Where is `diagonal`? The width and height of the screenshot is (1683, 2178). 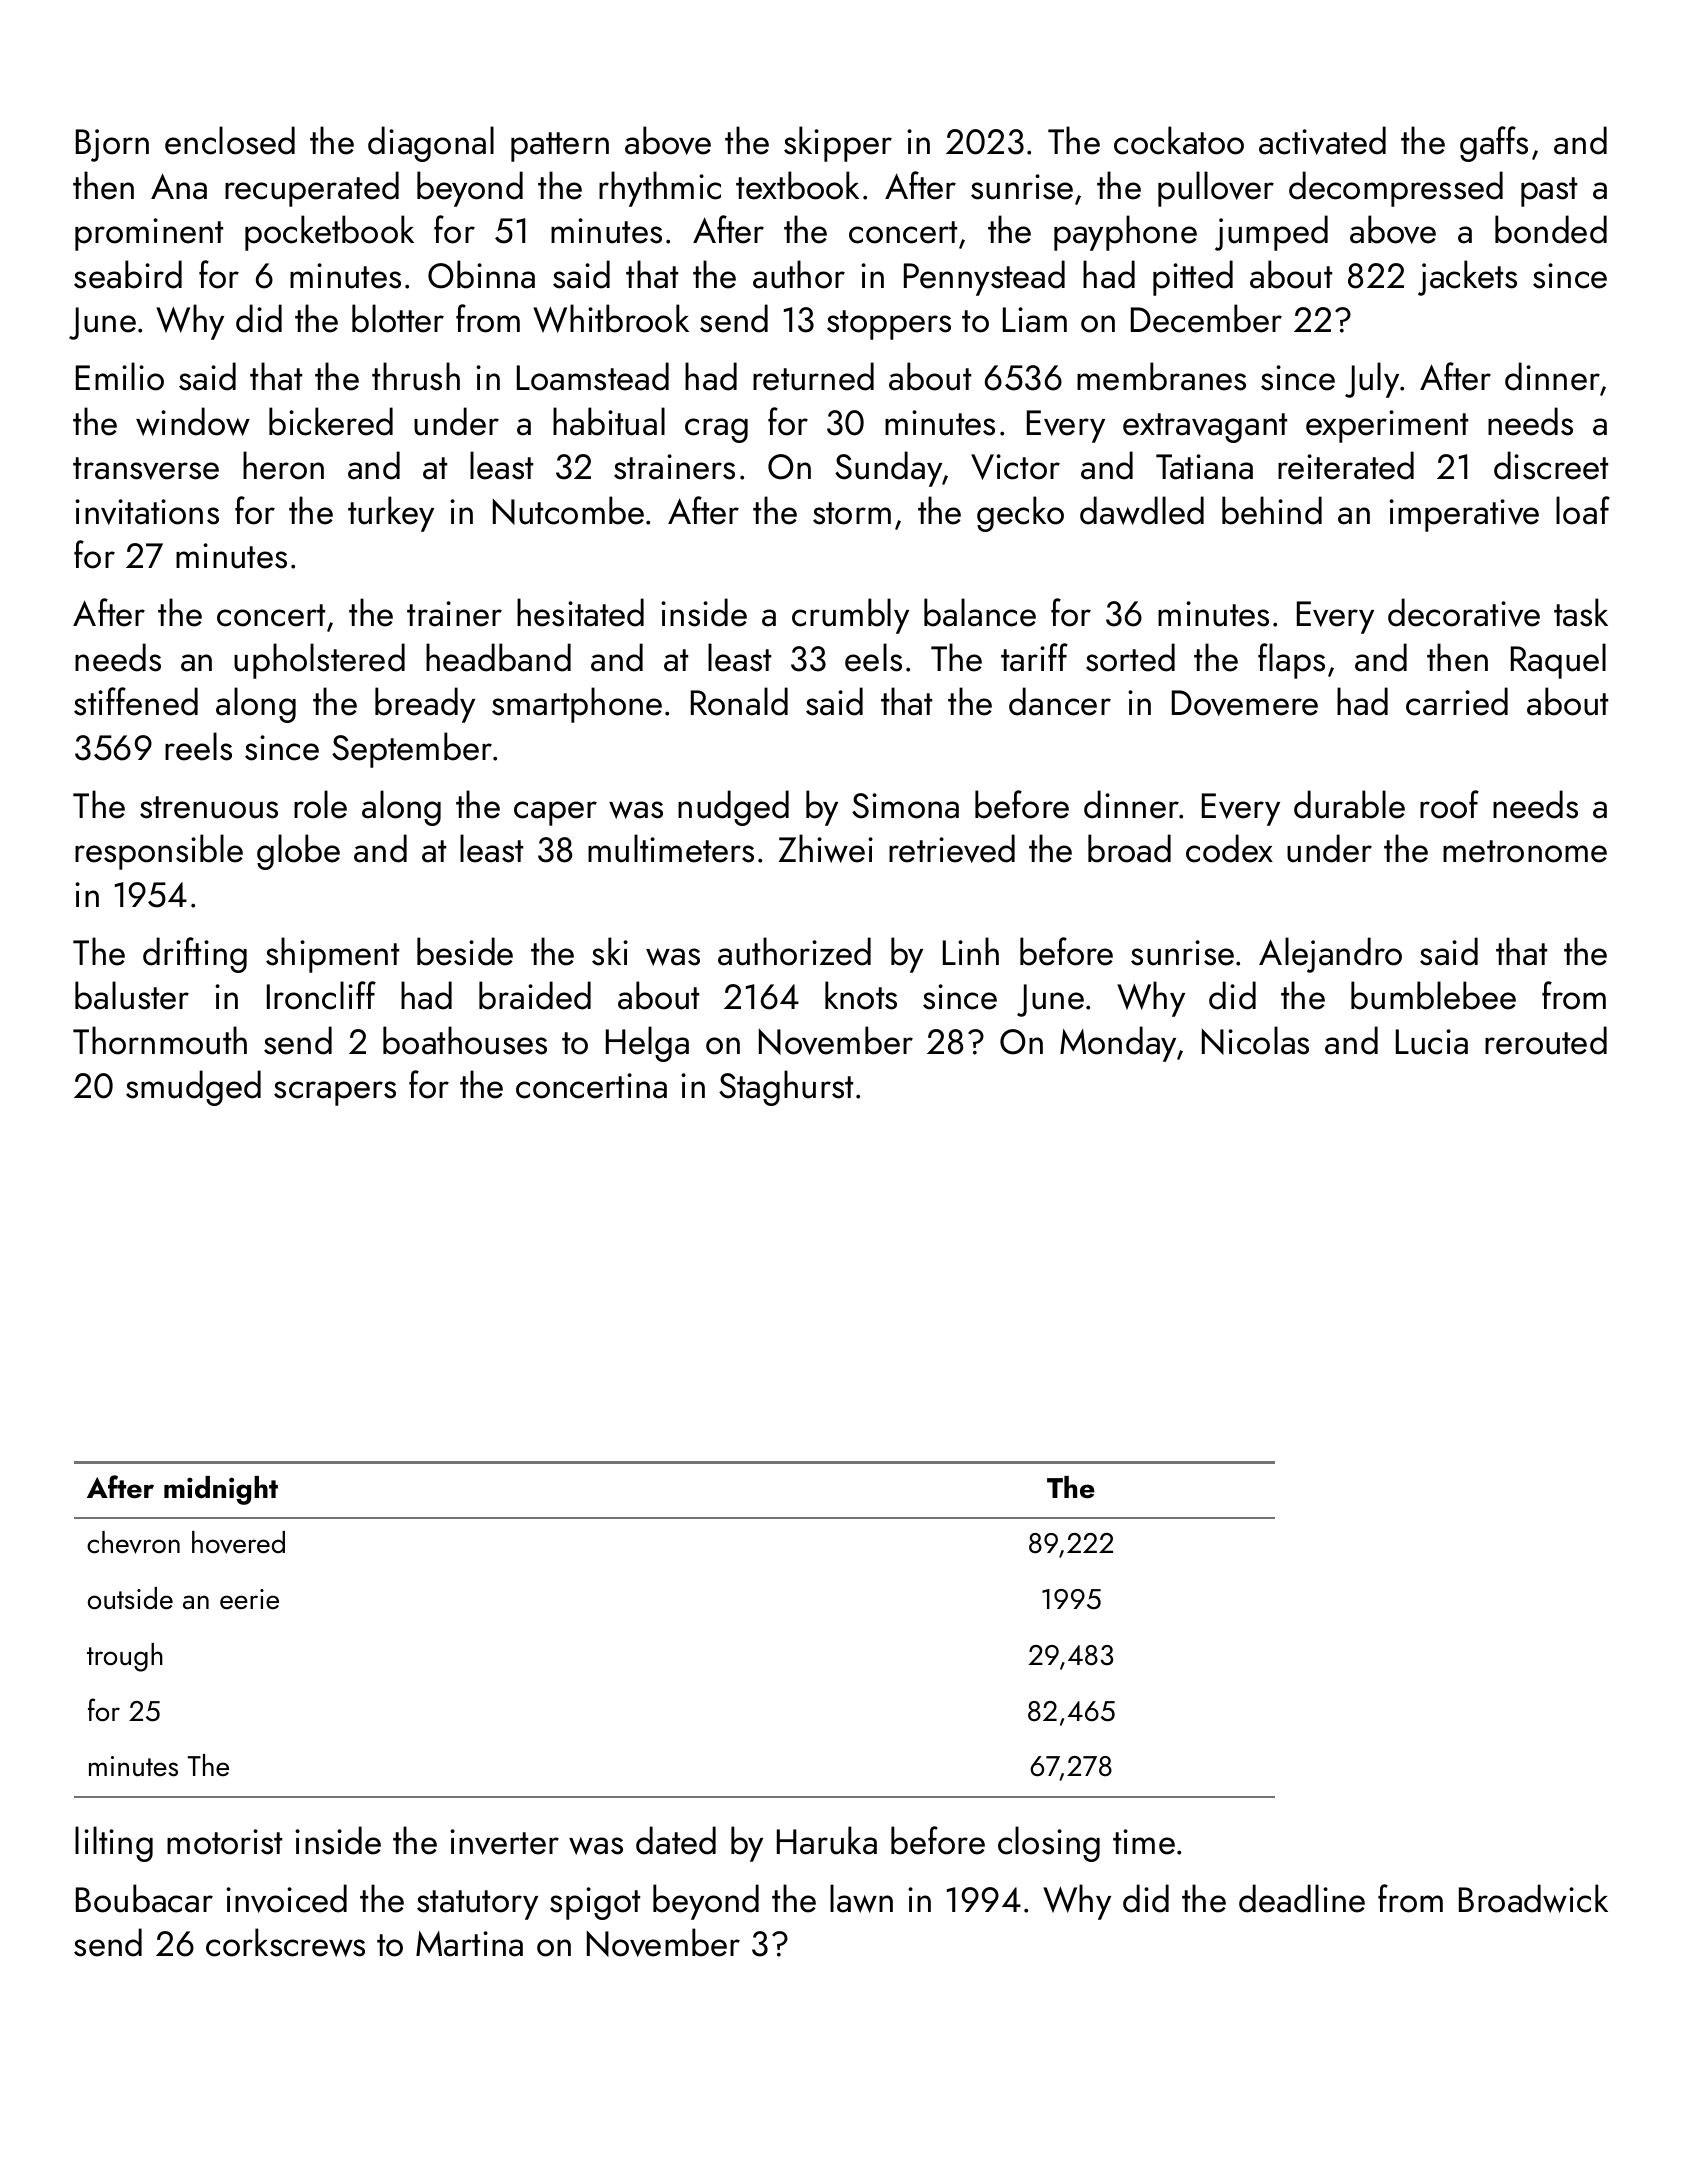 diagonal is located at coordinates (431, 144).
